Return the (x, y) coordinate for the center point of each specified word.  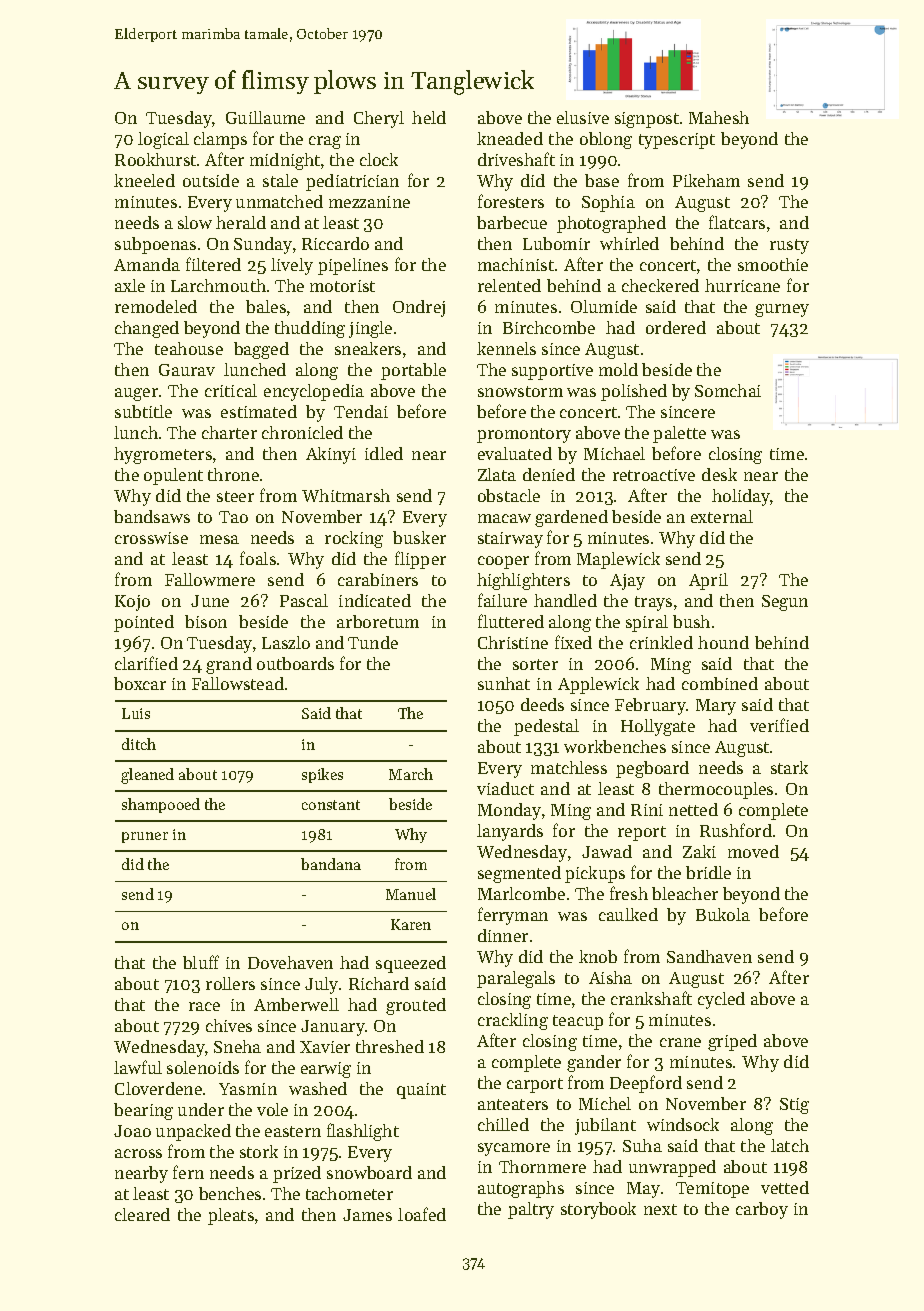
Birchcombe (549, 327)
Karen (411, 924)
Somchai (728, 390)
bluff (201, 962)
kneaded (510, 138)
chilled (503, 1124)
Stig (794, 1106)
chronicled (302, 432)
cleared (142, 1214)
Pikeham (706, 180)
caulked (628, 914)
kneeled (144, 180)
